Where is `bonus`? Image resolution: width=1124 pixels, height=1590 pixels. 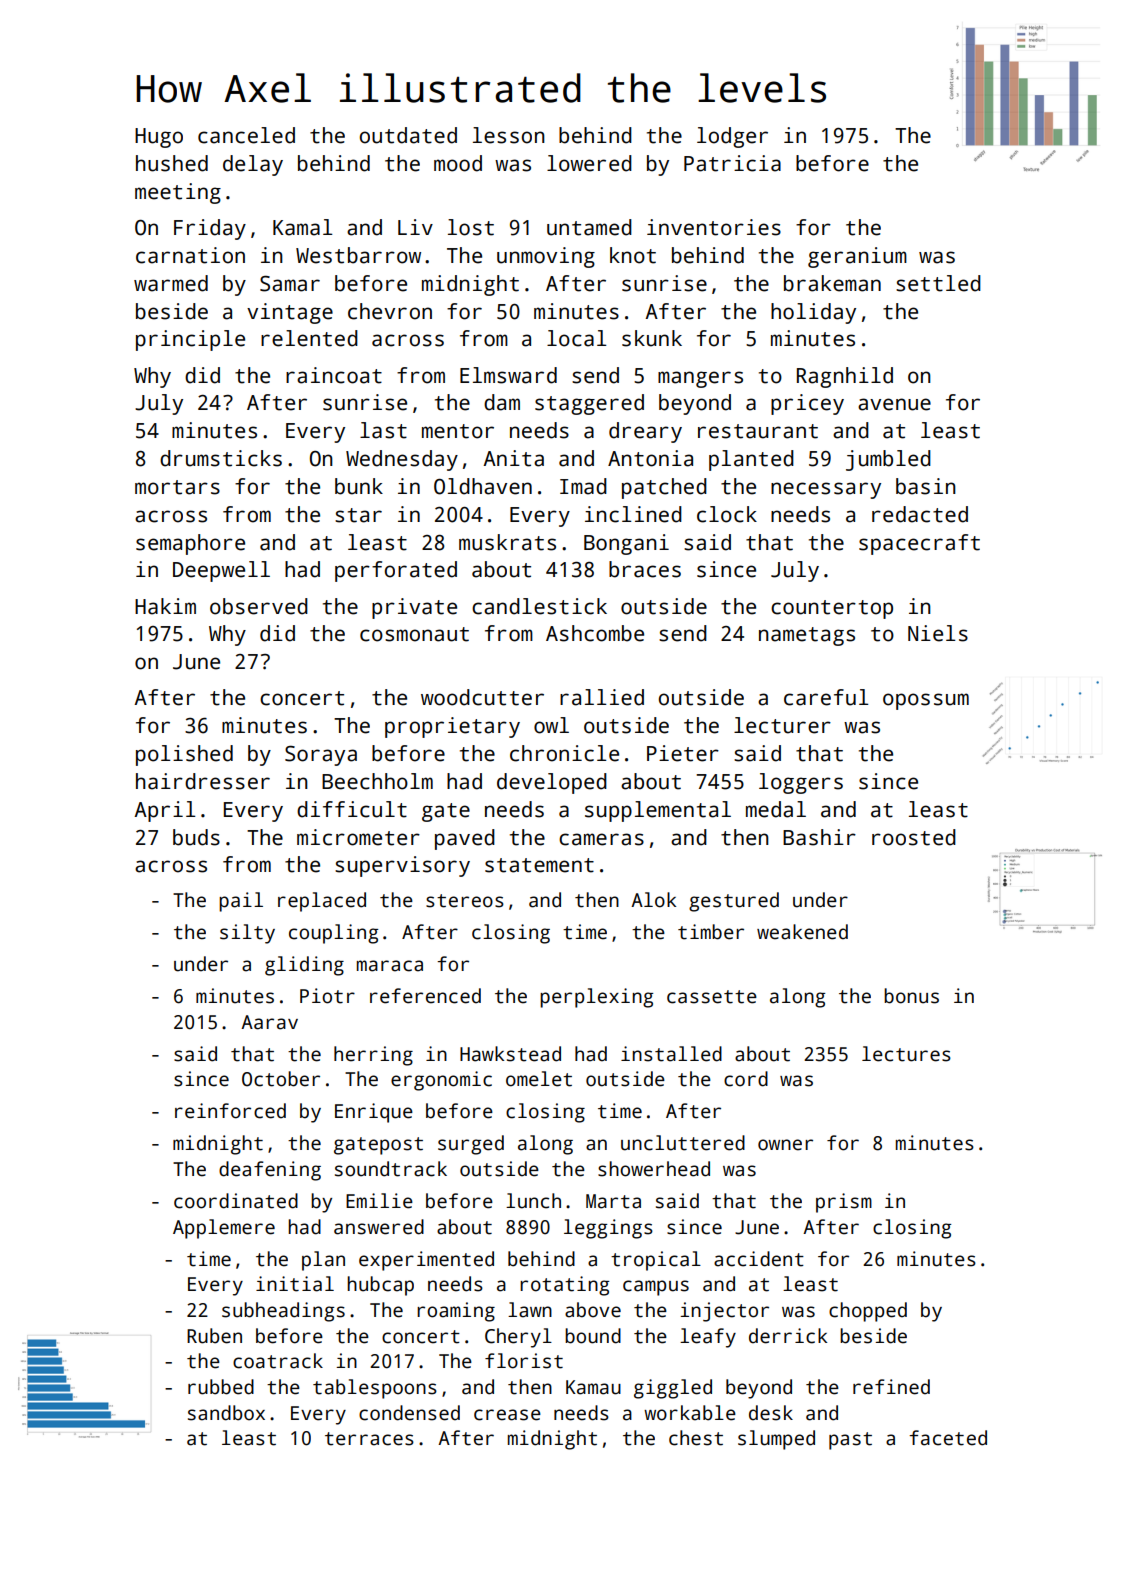 bonus is located at coordinates (911, 996).
